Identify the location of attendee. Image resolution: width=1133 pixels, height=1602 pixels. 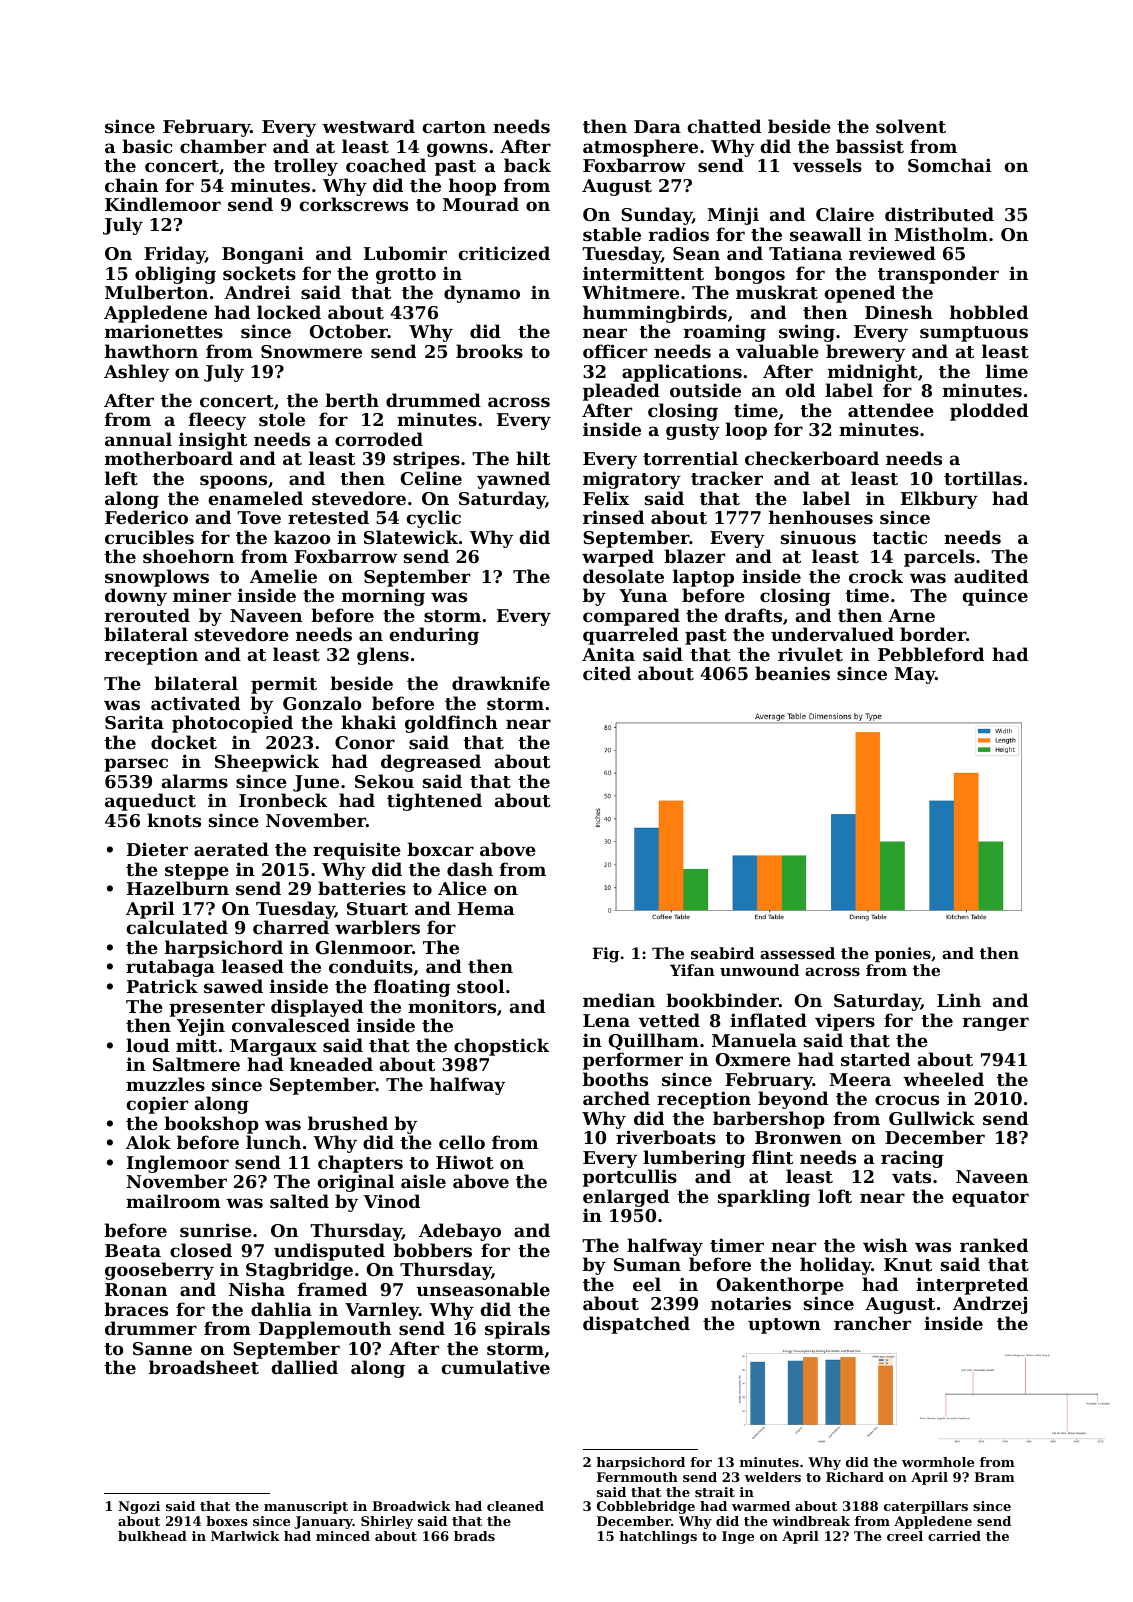
(891, 410).
